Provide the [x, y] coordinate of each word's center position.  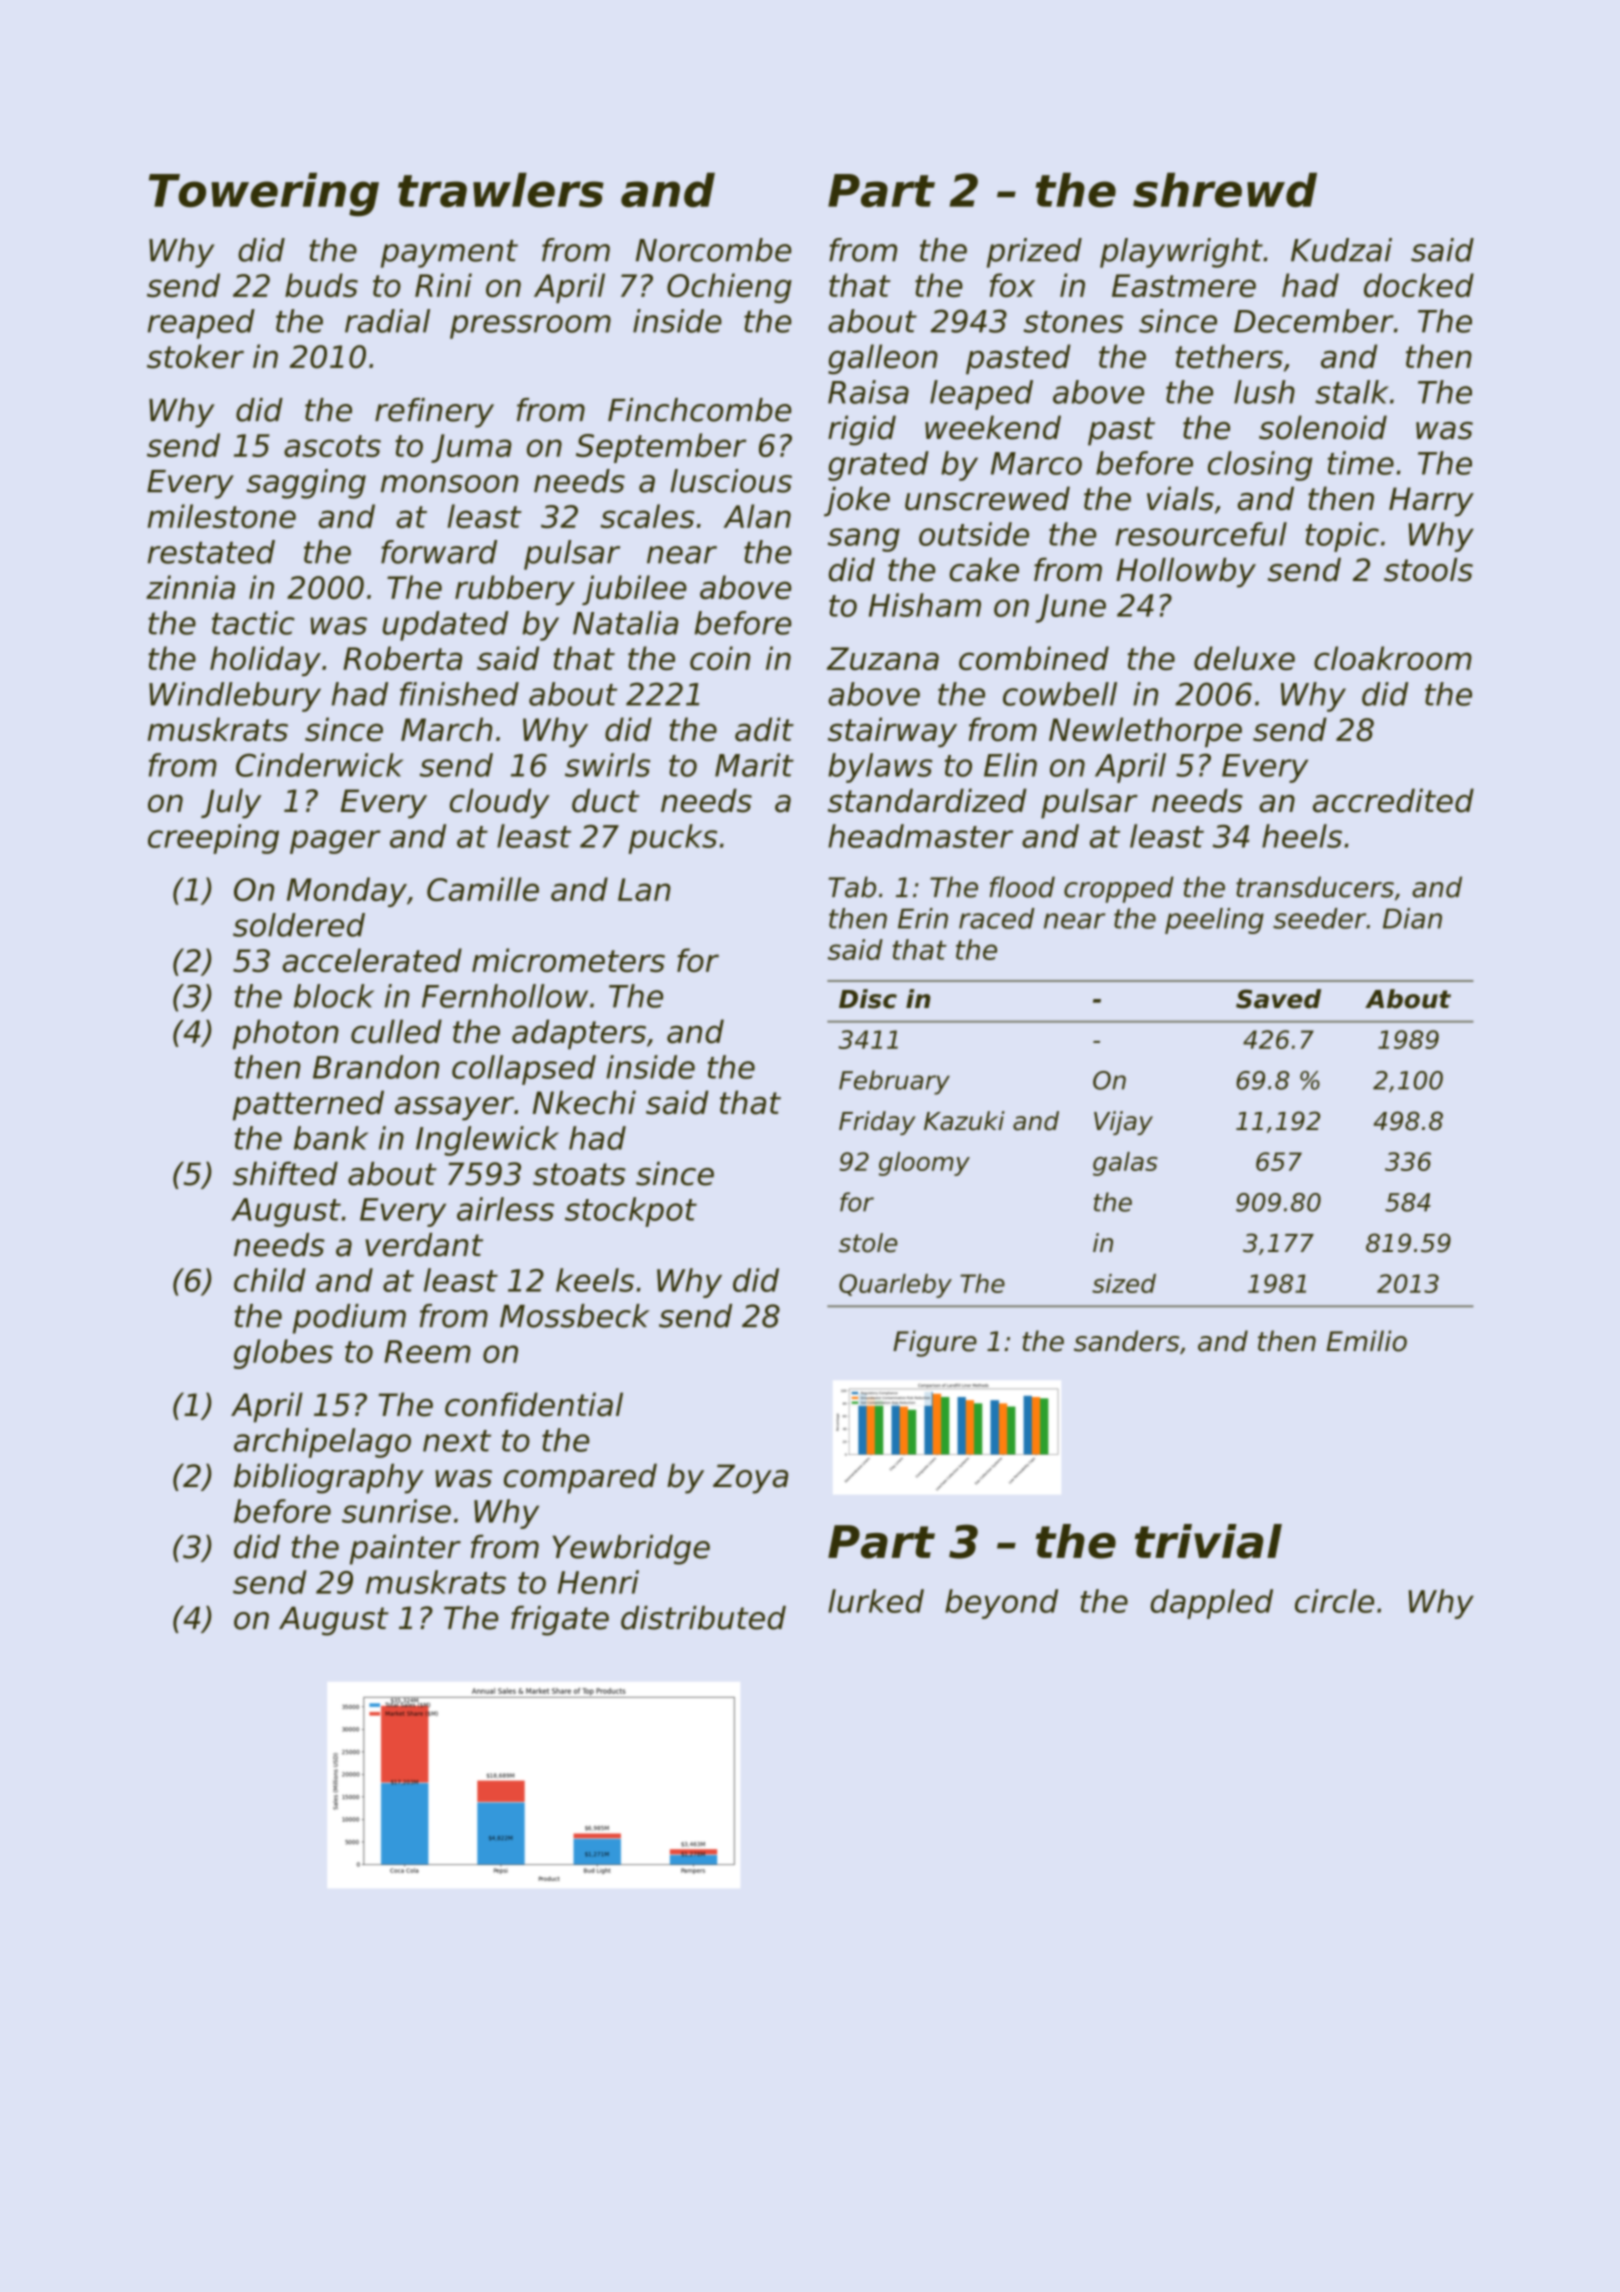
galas [1125, 1164]
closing [1260, 466]
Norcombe [714, 250]
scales [647, 516]
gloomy [924, 1164]
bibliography [329, 1478]
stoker [195, 356]
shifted [285, 1173]
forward [439, 552]
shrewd [1225, 190]
